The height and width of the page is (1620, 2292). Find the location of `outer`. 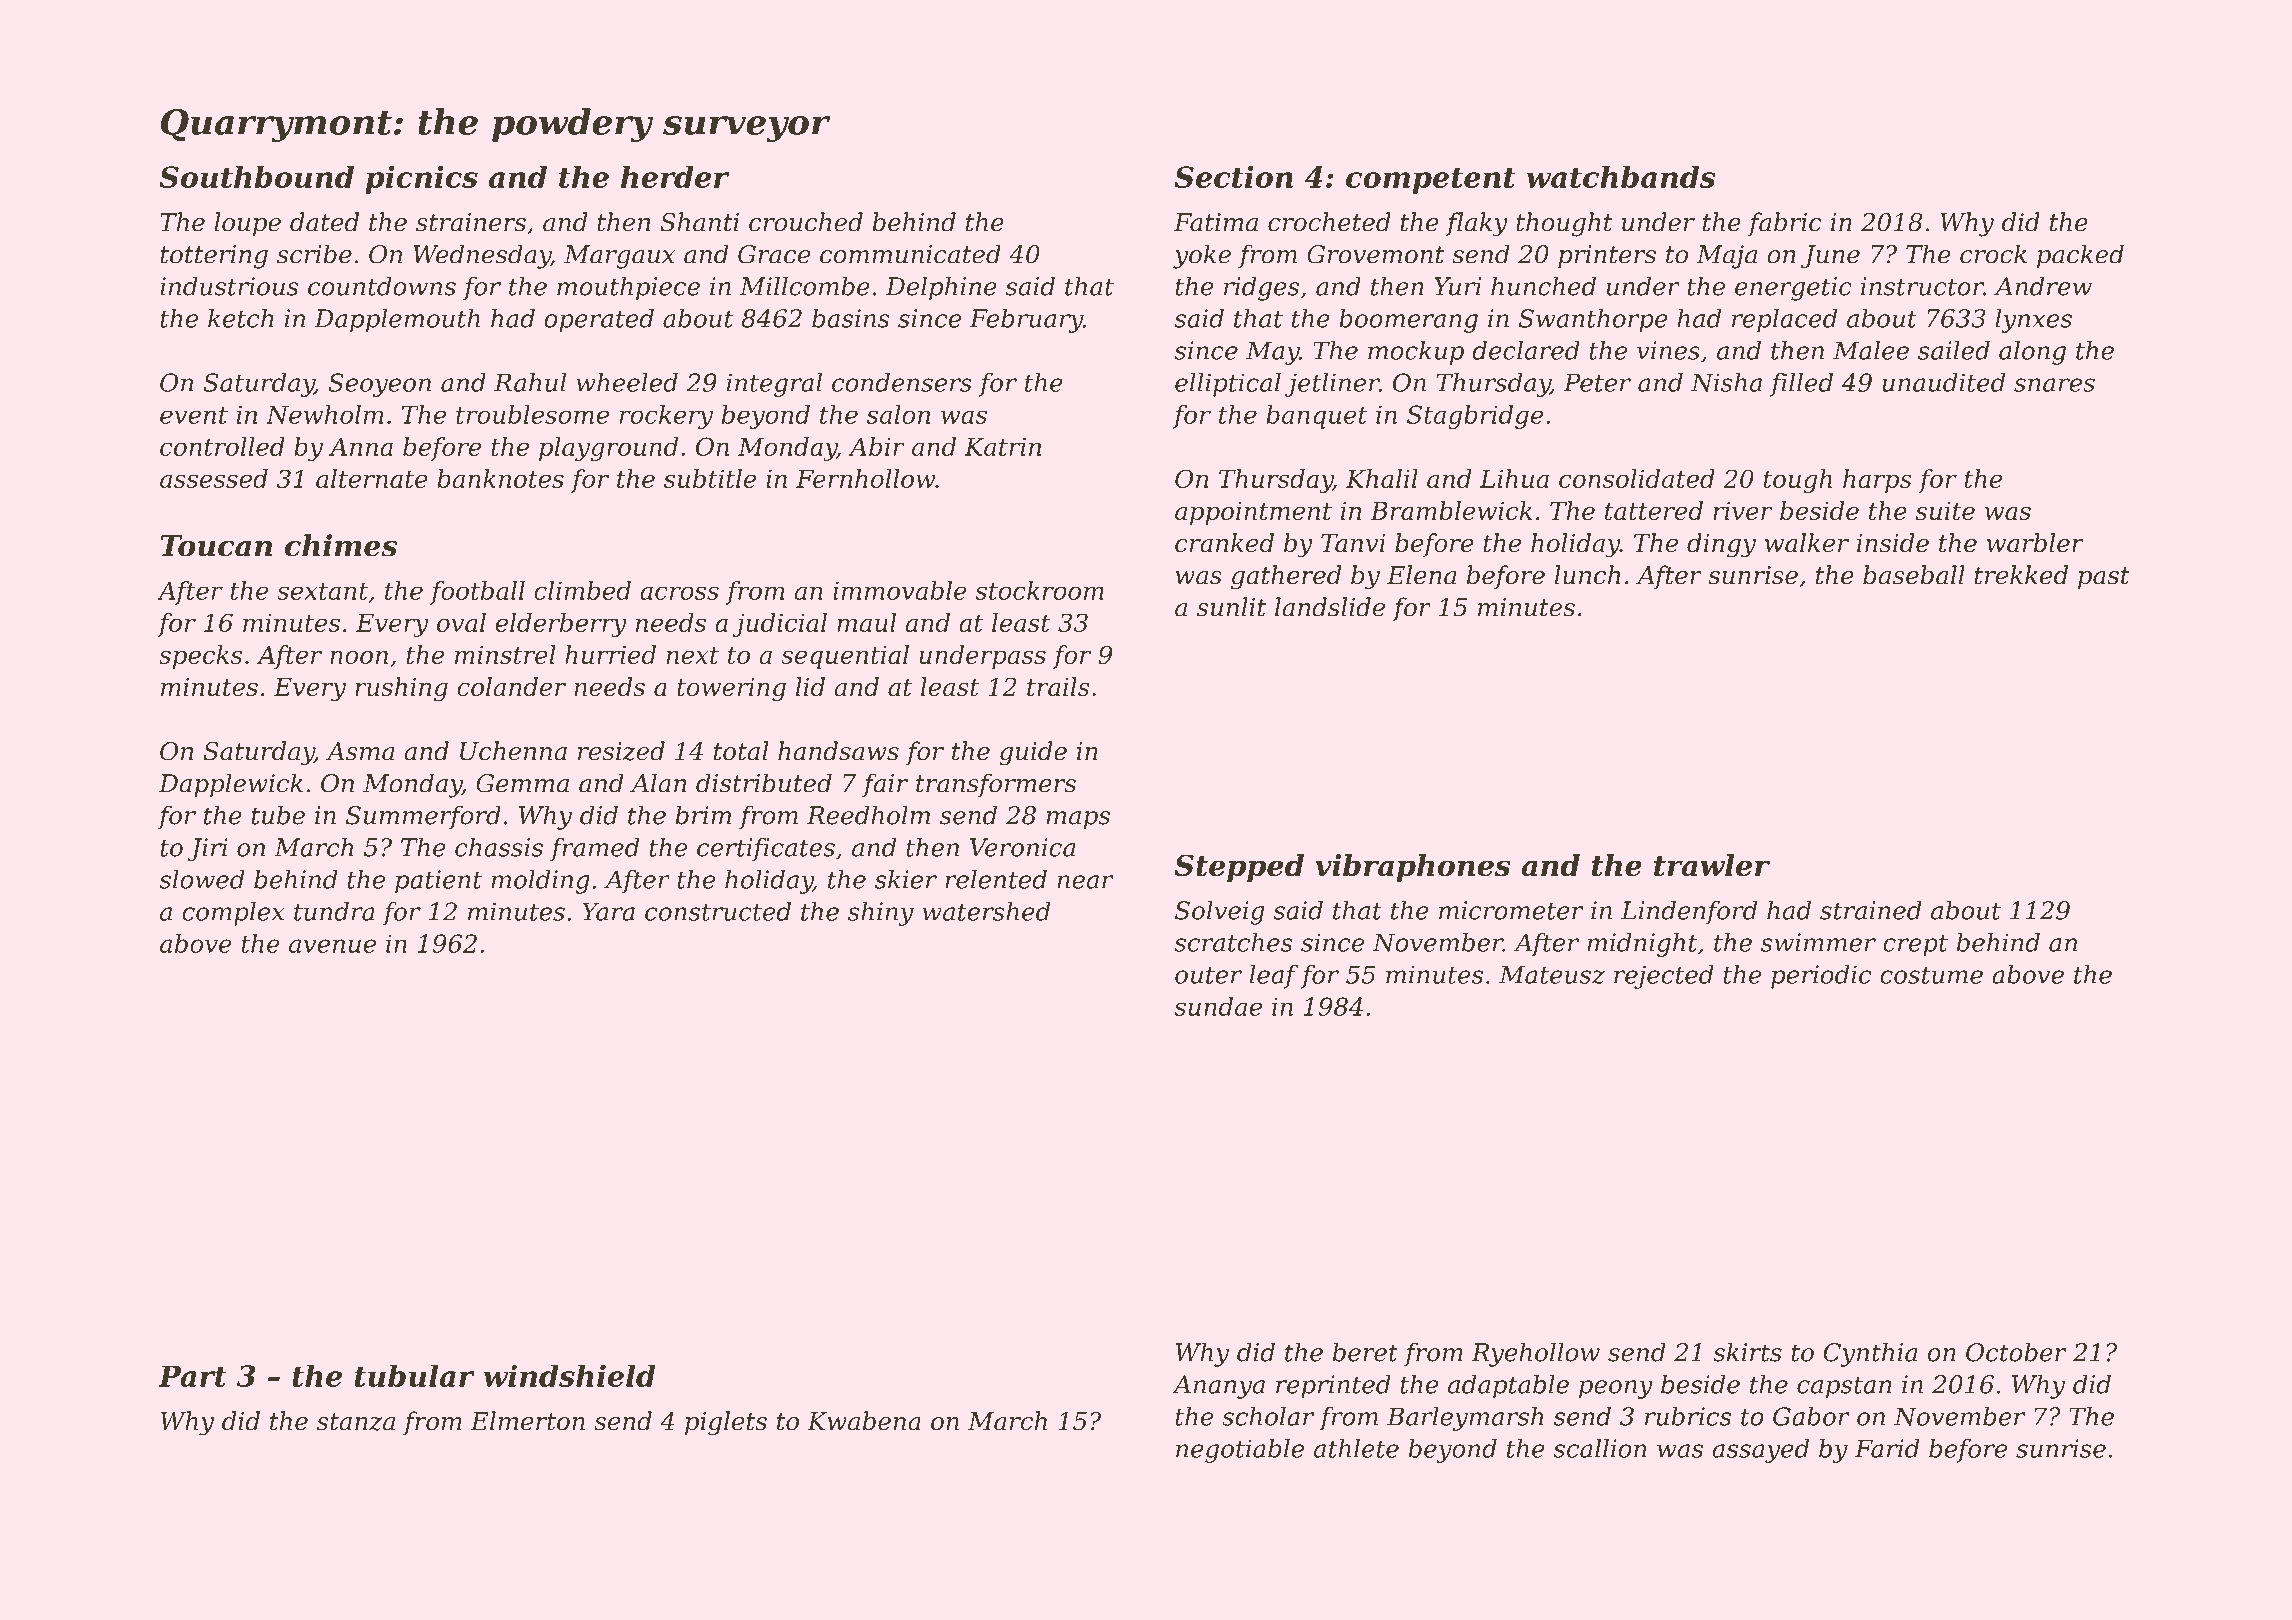

outer is located at coordinates (1208, 975).
